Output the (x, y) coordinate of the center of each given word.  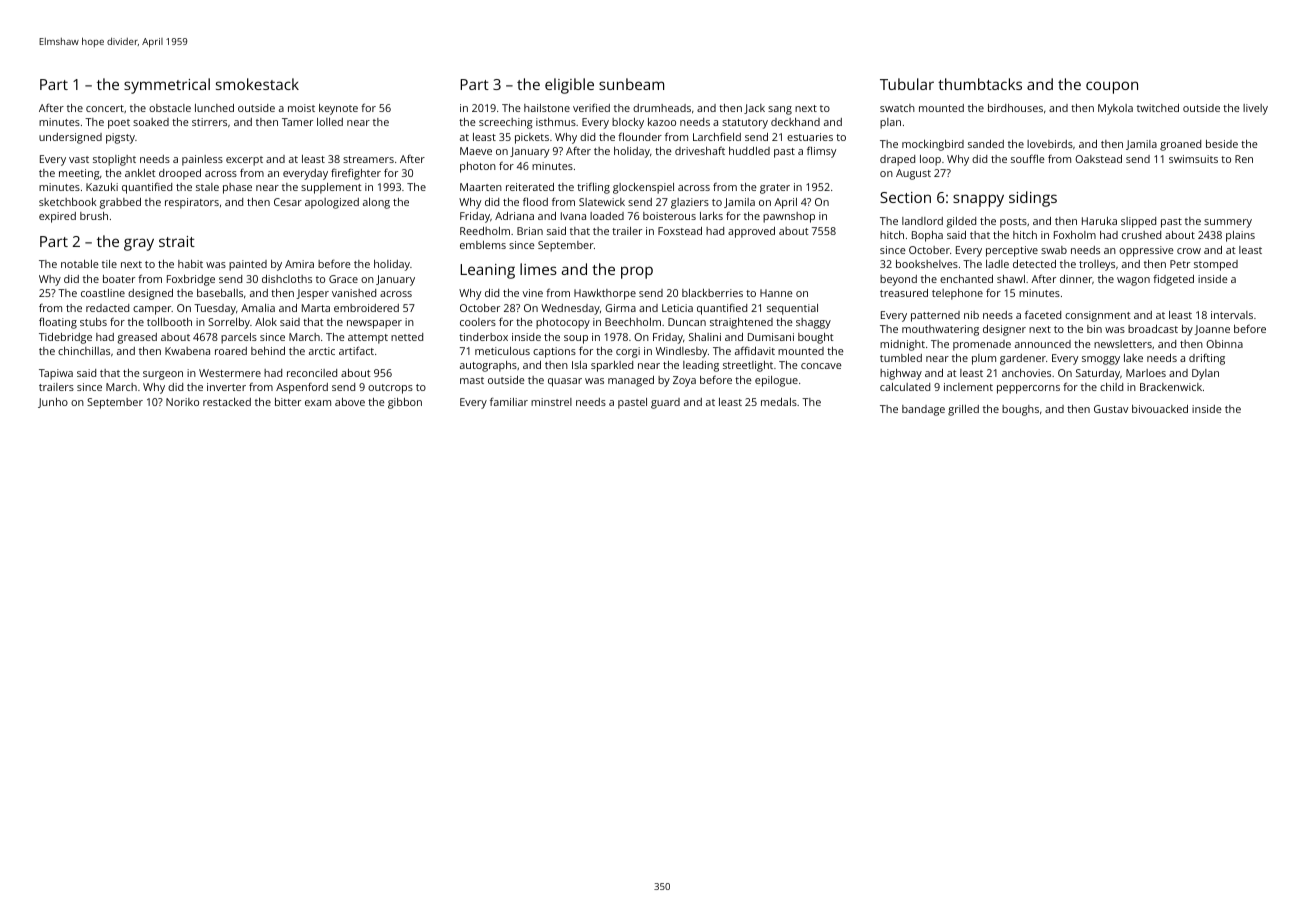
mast (472, 380)
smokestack (257, 84)
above (350, 402)
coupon (1112, 87)
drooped (180, 174)
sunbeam (631, 84)
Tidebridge (65, 338)
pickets (532, 138)
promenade (982, 345)
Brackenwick (1171, 387)
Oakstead (1098, 159)
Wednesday (570, 309)
